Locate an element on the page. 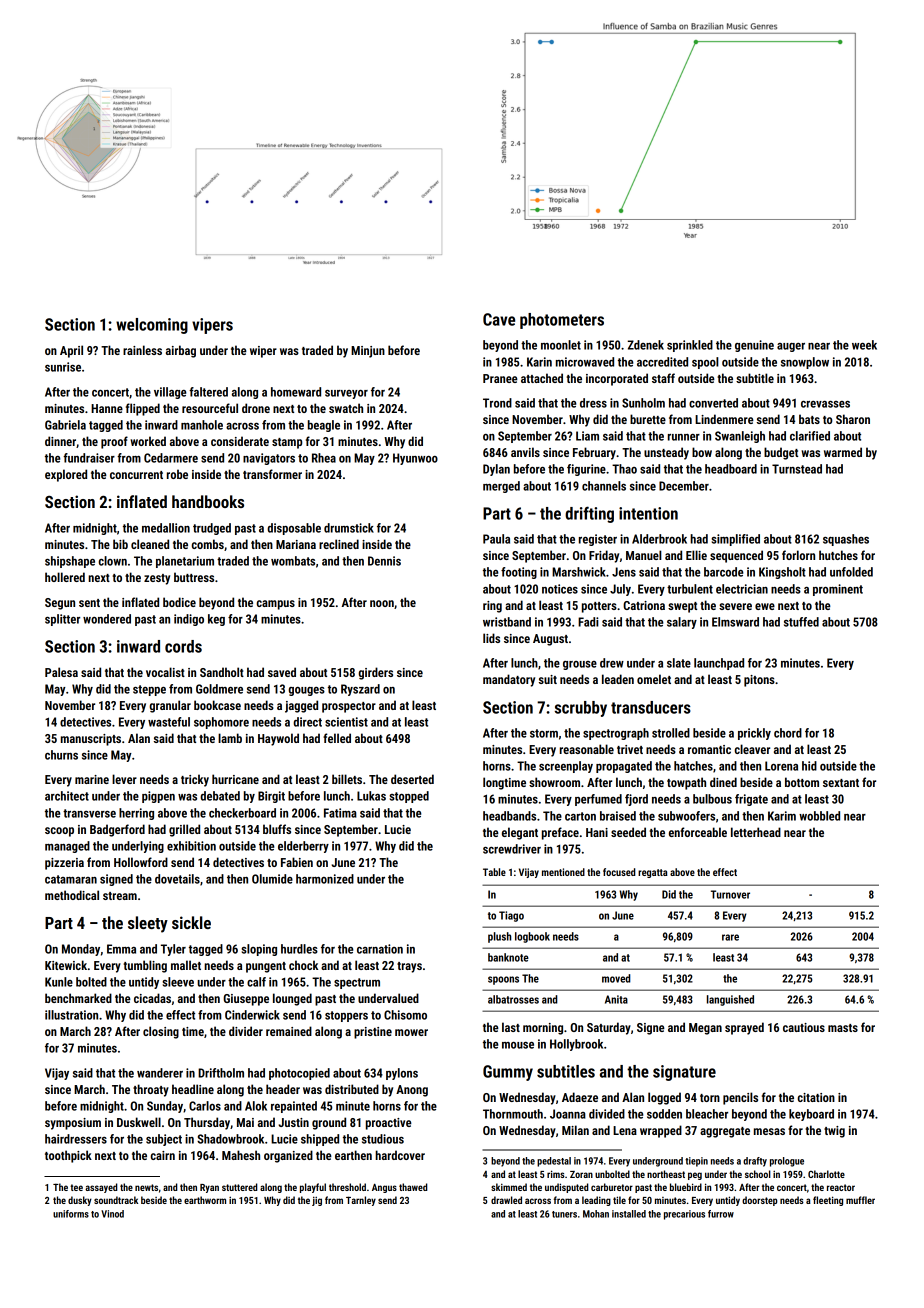 The height and width of the image is (1308, 924). welcoming is located at coordinates (152, 326).
